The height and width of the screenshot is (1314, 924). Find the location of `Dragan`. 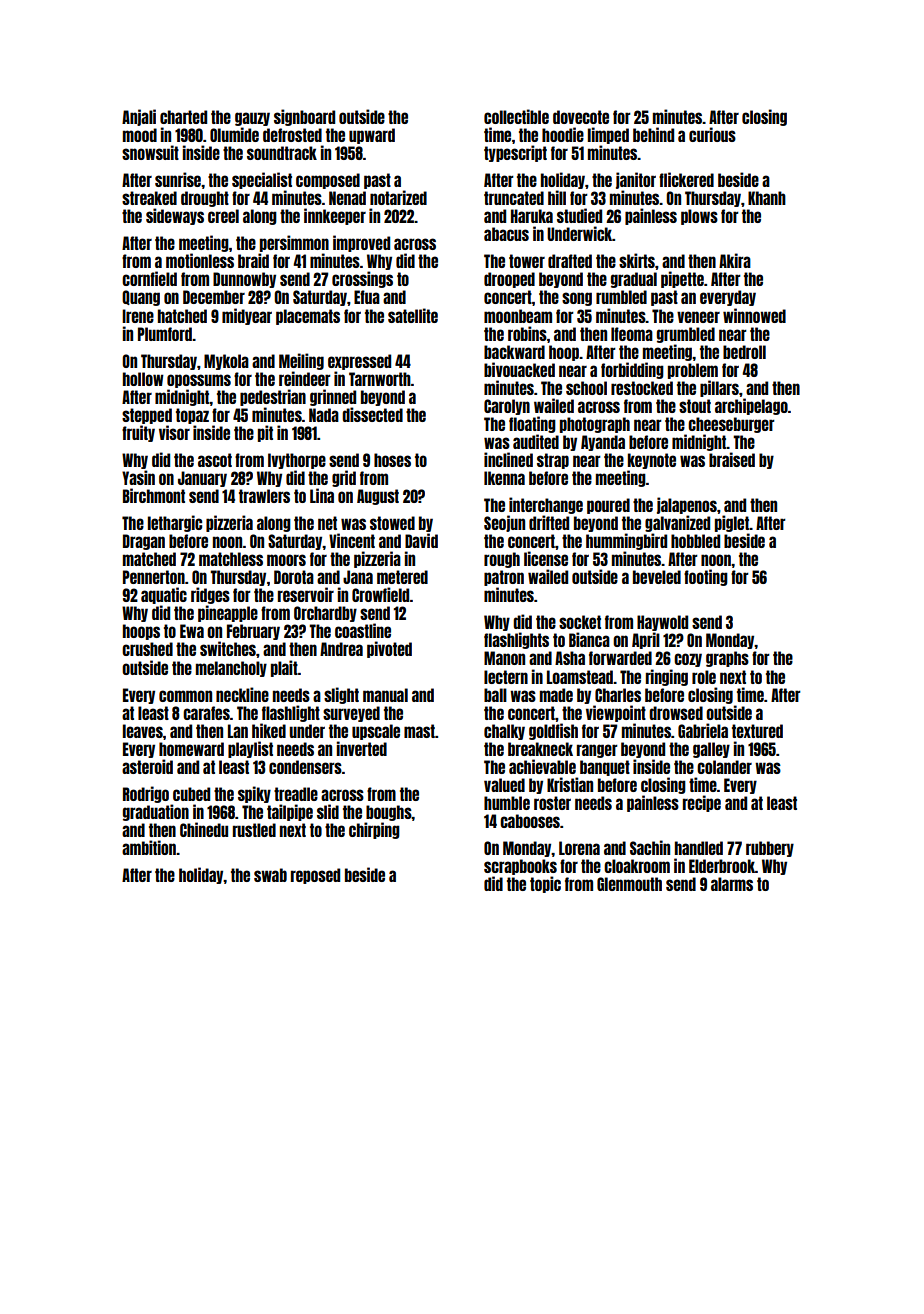

Dragan is located at coordinates (144, 542).
